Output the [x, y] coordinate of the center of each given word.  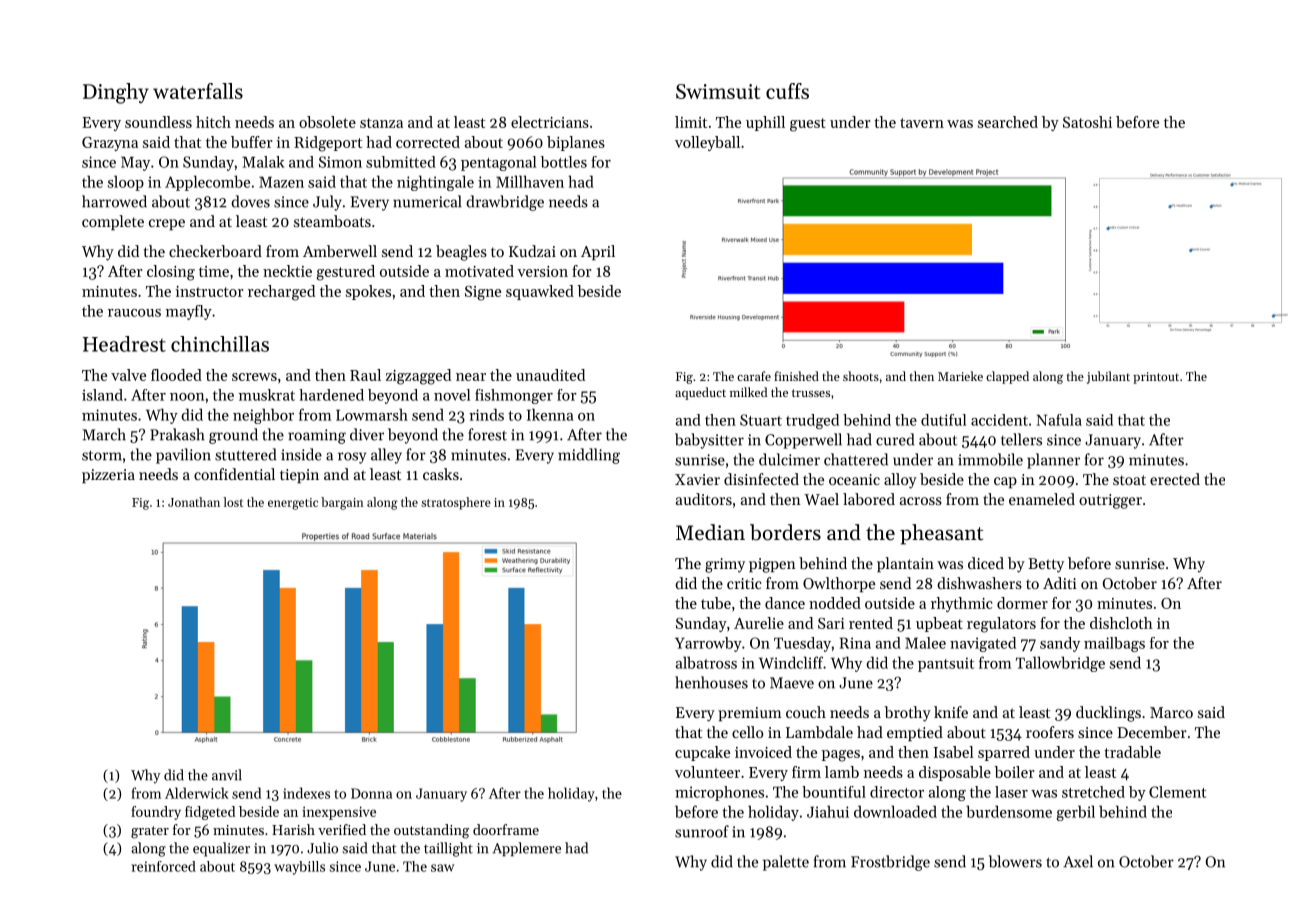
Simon [340, 162]
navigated [983, 644]
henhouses [711, 682]
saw [442, 868]
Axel [1078, 861]
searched [1008, 122]
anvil [227, 775]
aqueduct [700, 393]
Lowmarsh [372, 414]
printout [1156, 378]
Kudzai [532, 251]
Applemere [527, 849]
